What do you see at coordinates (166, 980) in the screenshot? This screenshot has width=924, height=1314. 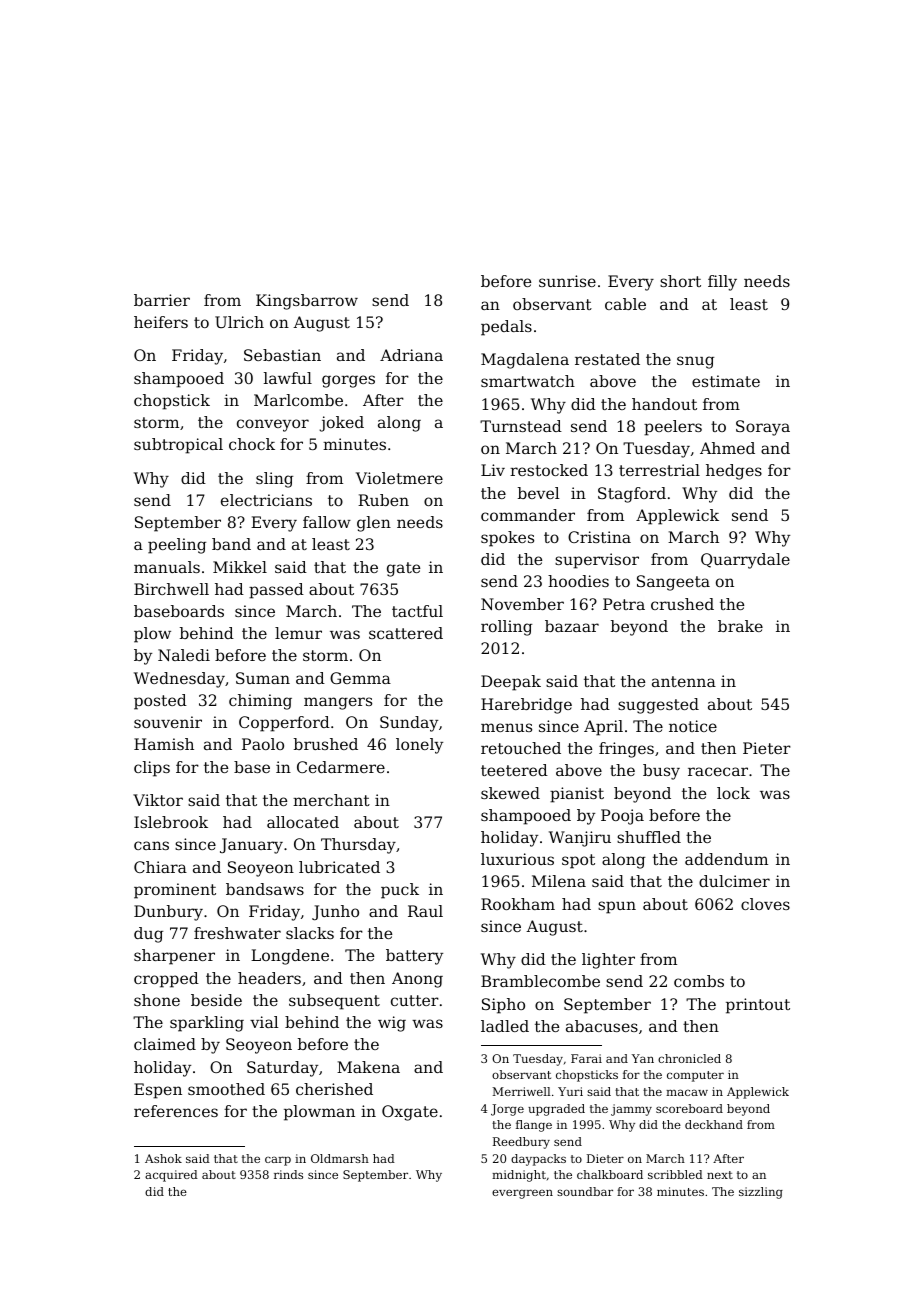 I see `cropped` at bounding box center [166, 980].
